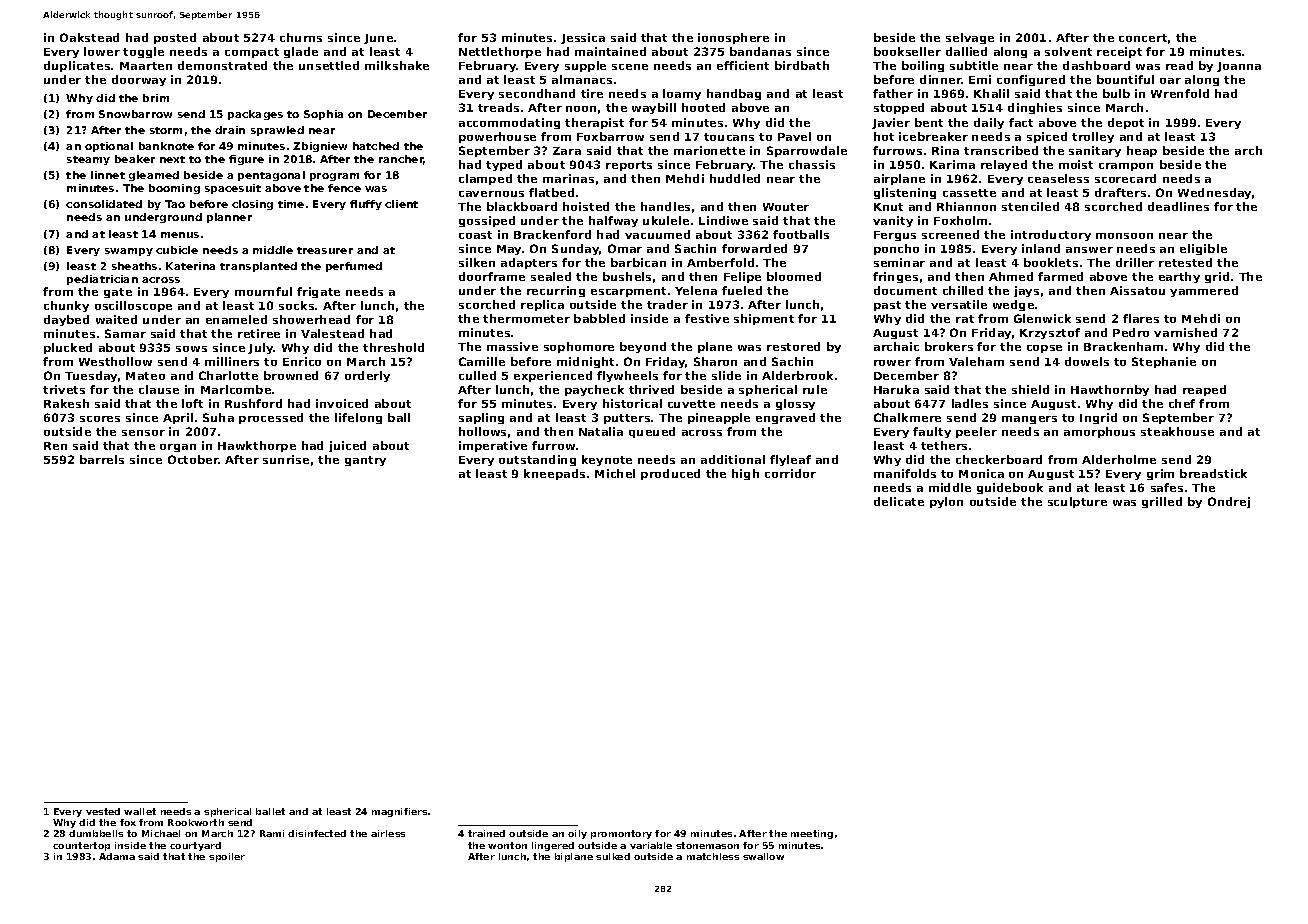 The width and height of the image is (1308, 924). I want to click on selvage, so click(970, 38).
